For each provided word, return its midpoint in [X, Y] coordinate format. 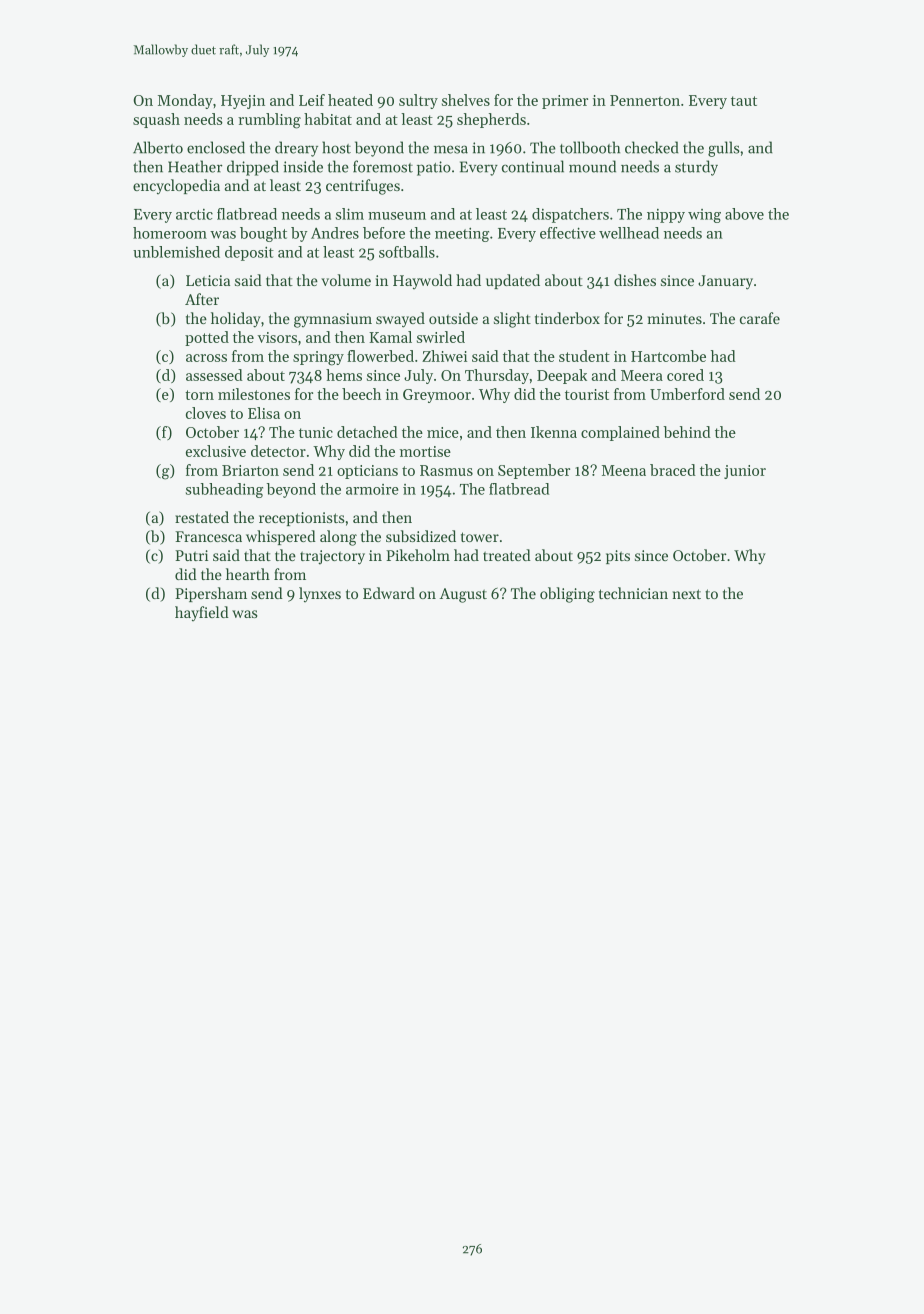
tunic [316, 432]
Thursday [497, 376]
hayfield [202, 613]
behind [687, 432]
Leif [312, 100]
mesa [451, 149]
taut [744, 101]
